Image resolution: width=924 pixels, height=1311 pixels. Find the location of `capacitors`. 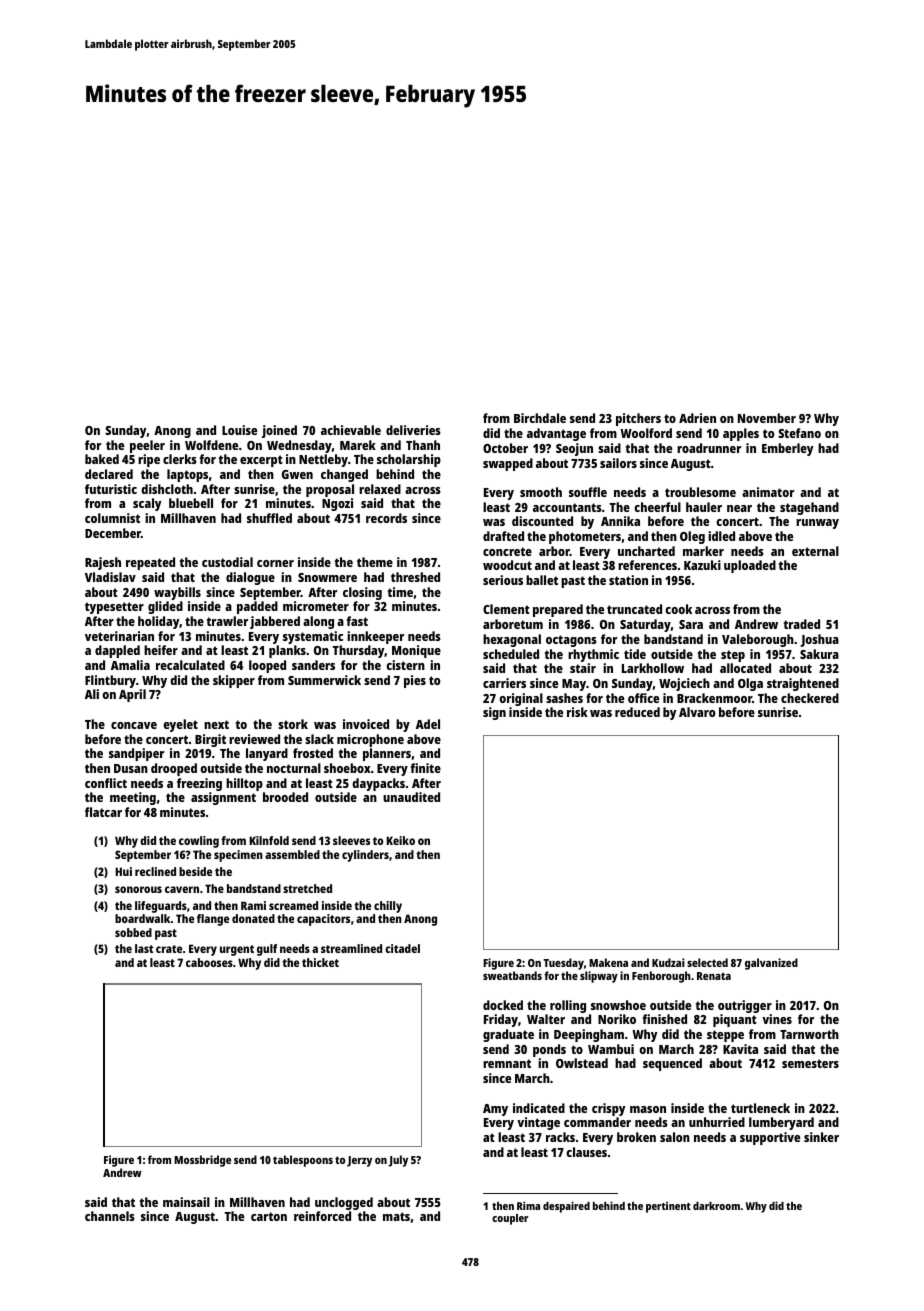

capacitors is located at coordinates (323, 920).
